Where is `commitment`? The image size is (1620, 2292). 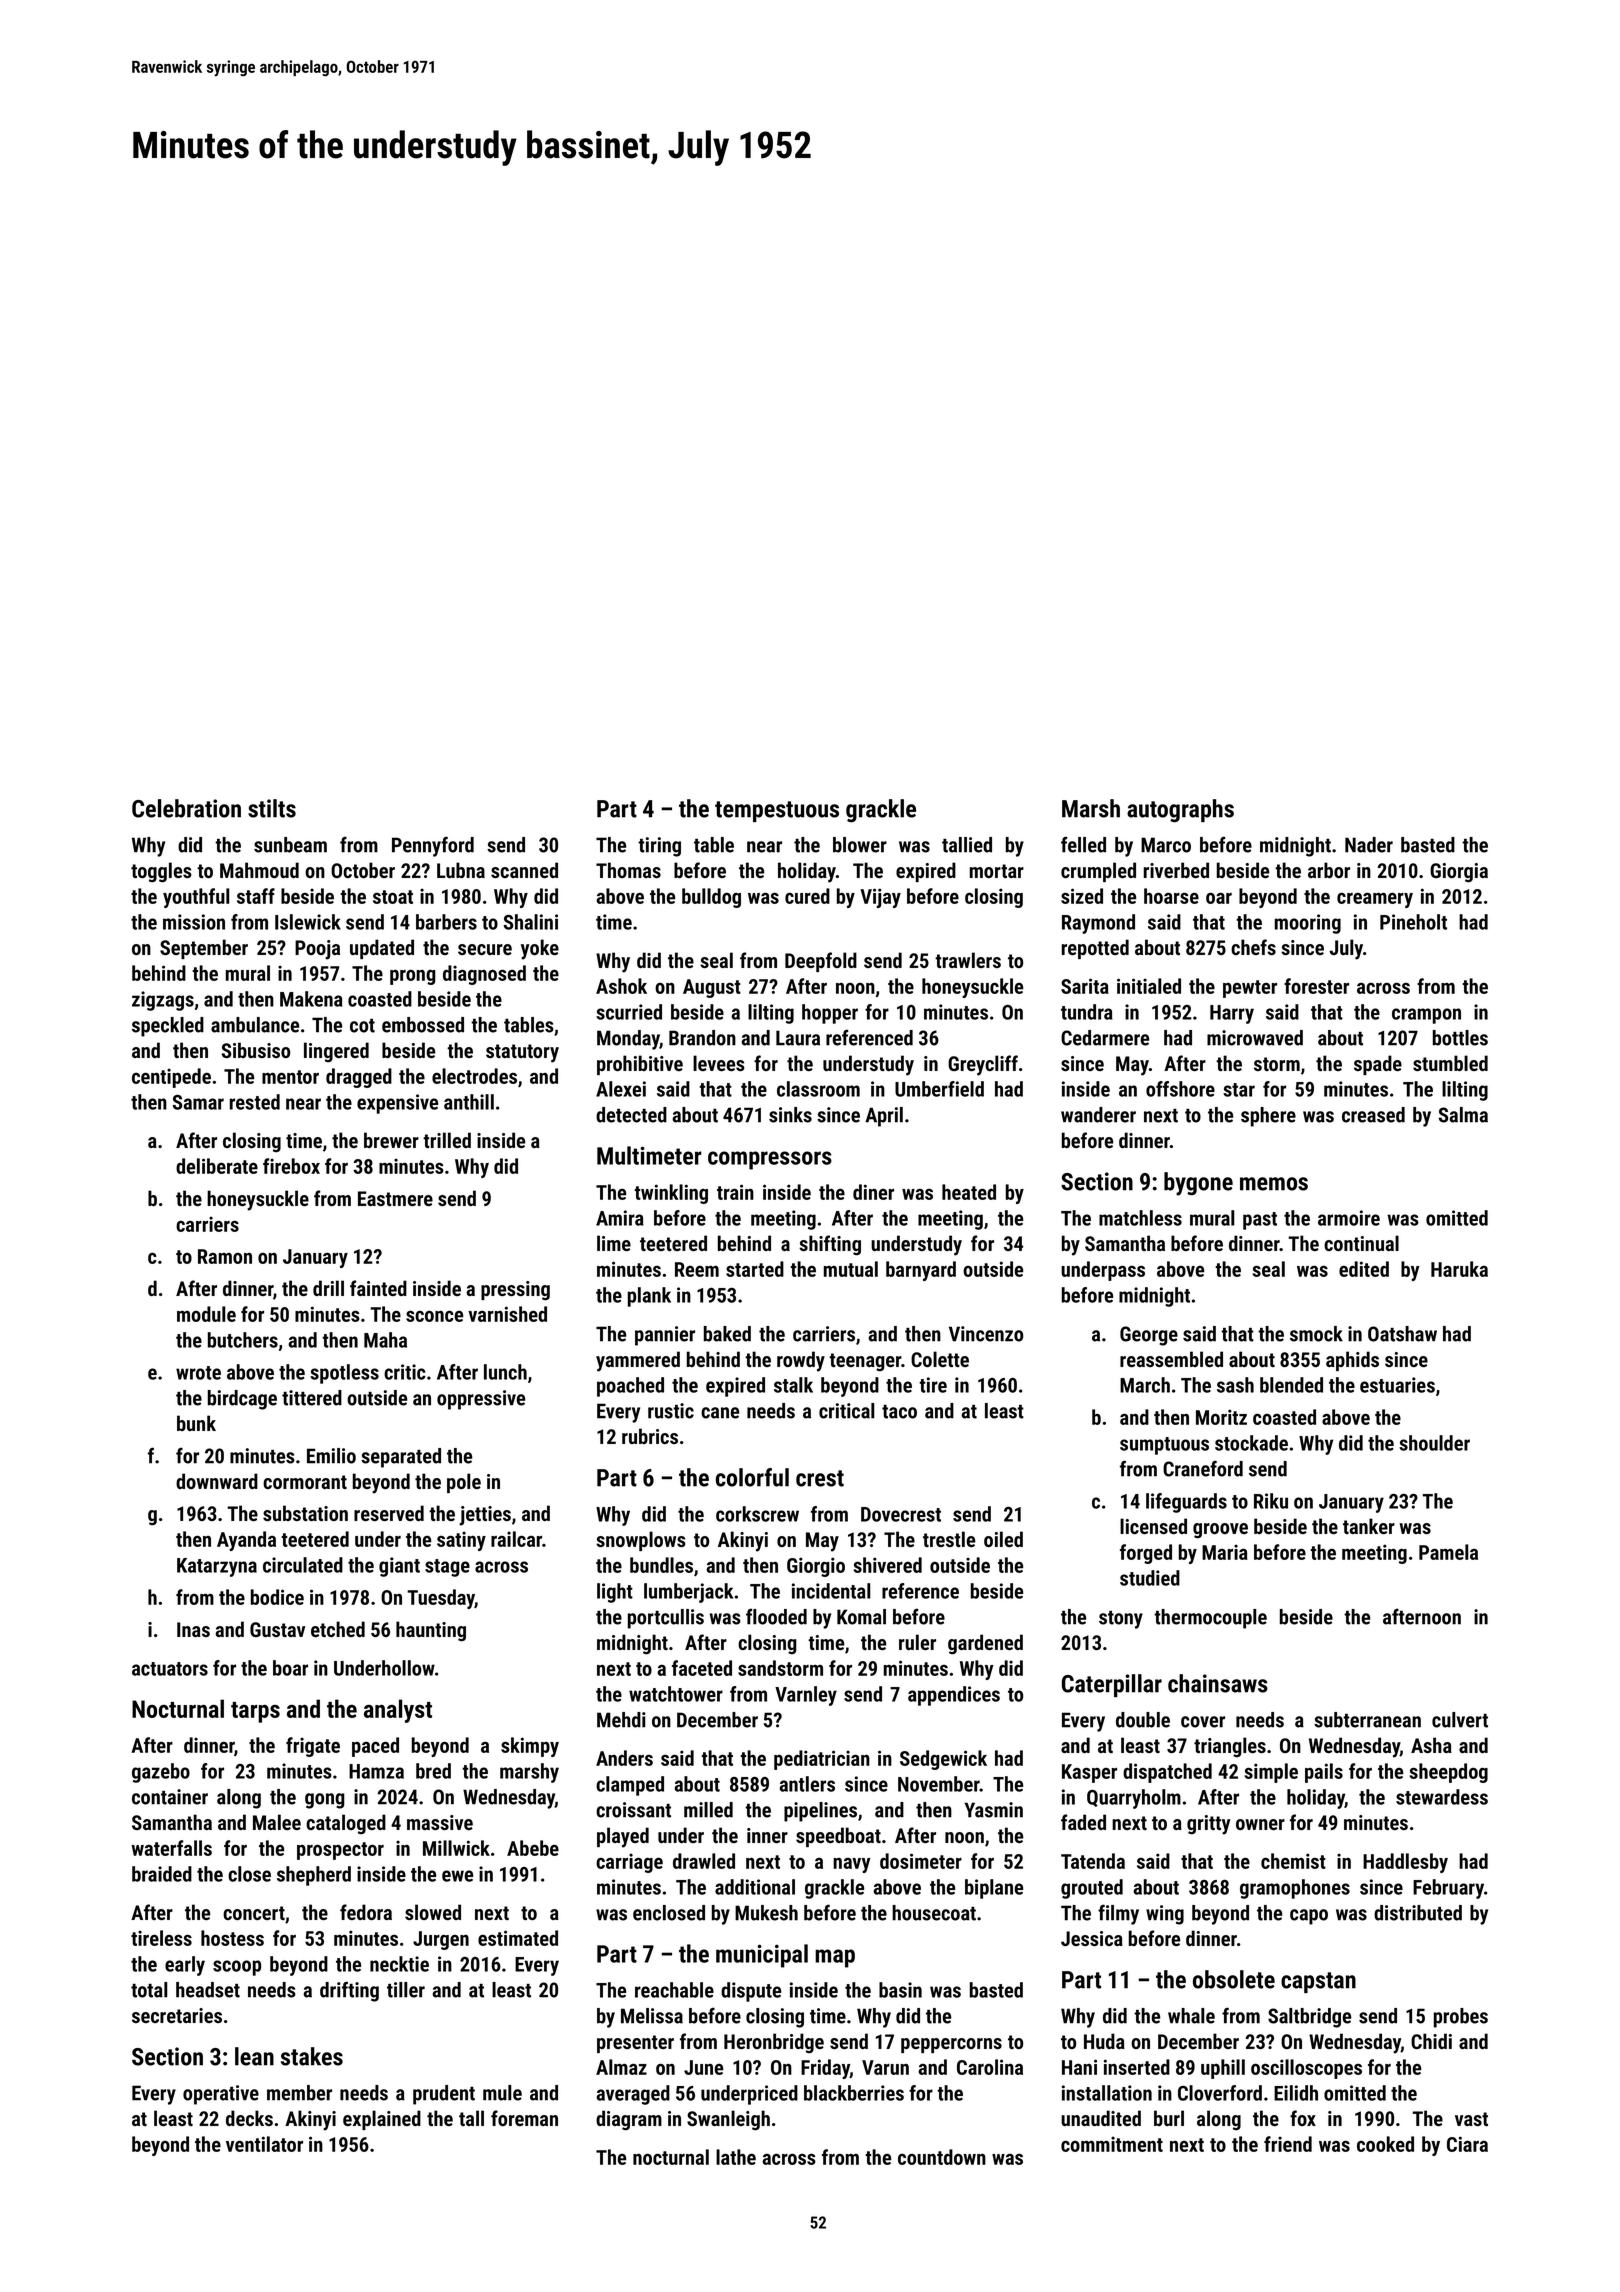 commitment is located at coordinates (1112, 2144).
